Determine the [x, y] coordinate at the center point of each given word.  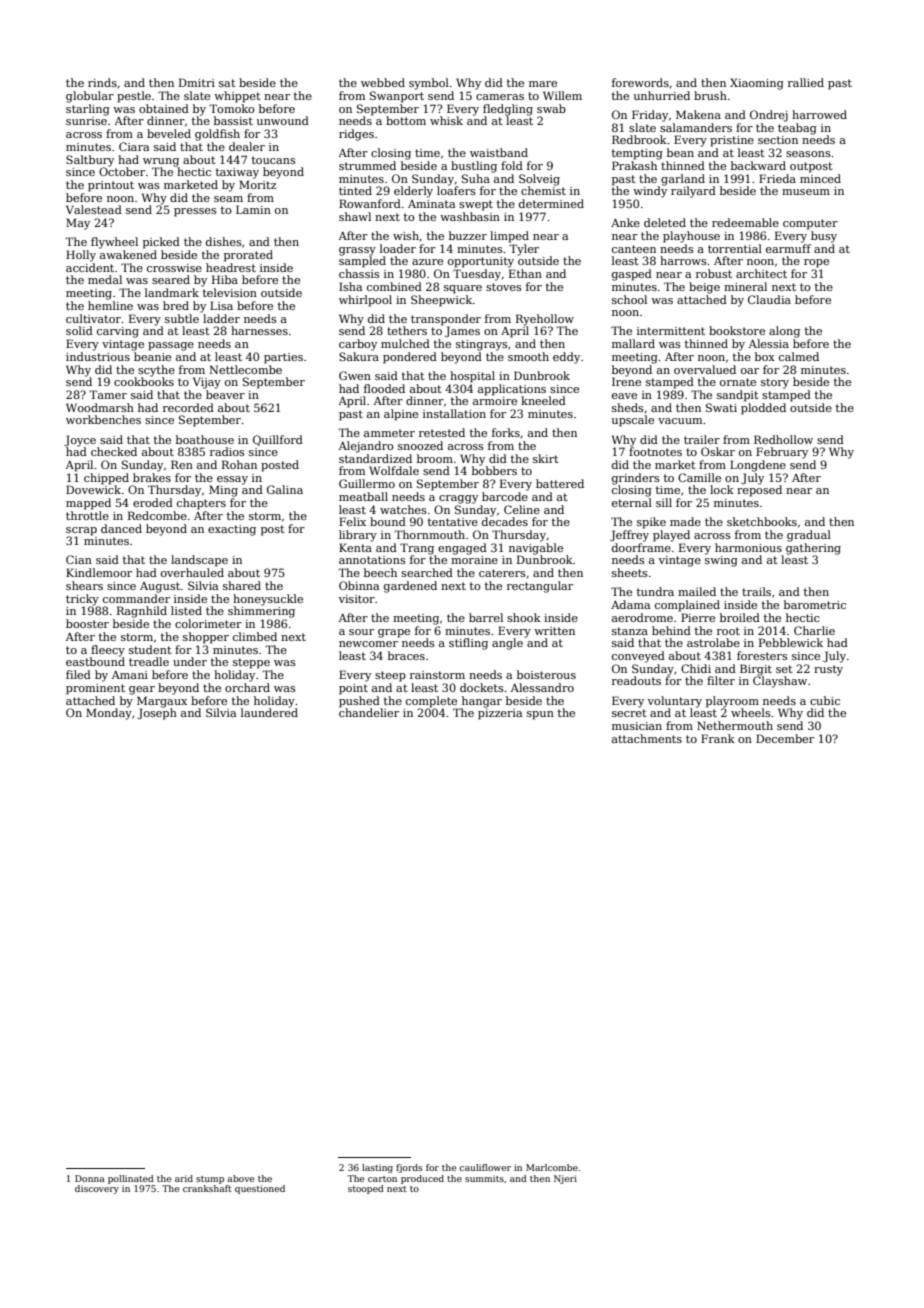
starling [88, 110]
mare [543, 84]
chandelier [369, 712]
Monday [109, 714]
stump [210, 1180]
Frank [718, 738]
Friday [650, 116]
